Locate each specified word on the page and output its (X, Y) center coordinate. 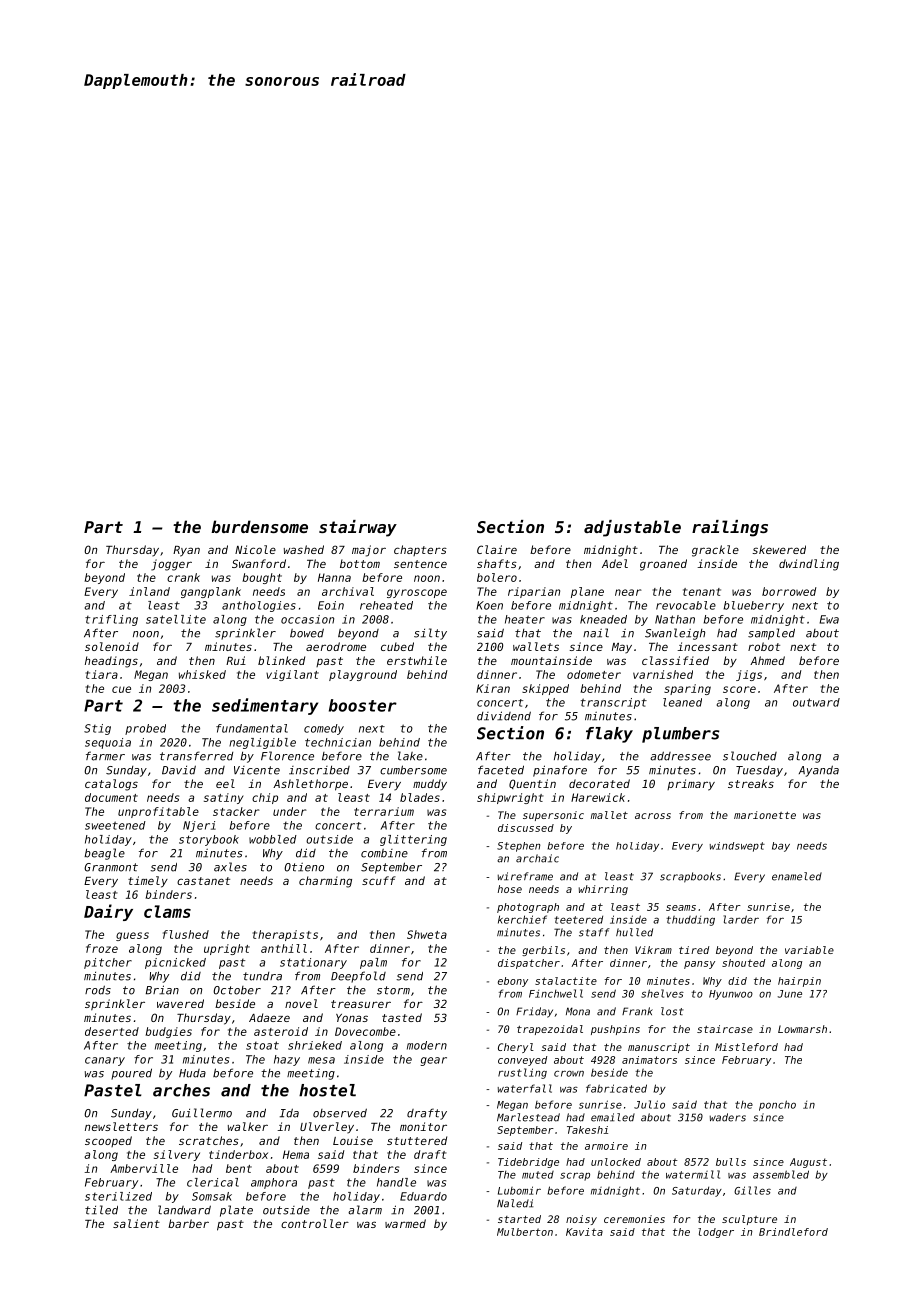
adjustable (632, 528)
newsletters (121, 1126)
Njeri (199, 826)
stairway (358, 528)
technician (338, 742)
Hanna (334, 577)
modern (427, 1045)
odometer (594, 674)
